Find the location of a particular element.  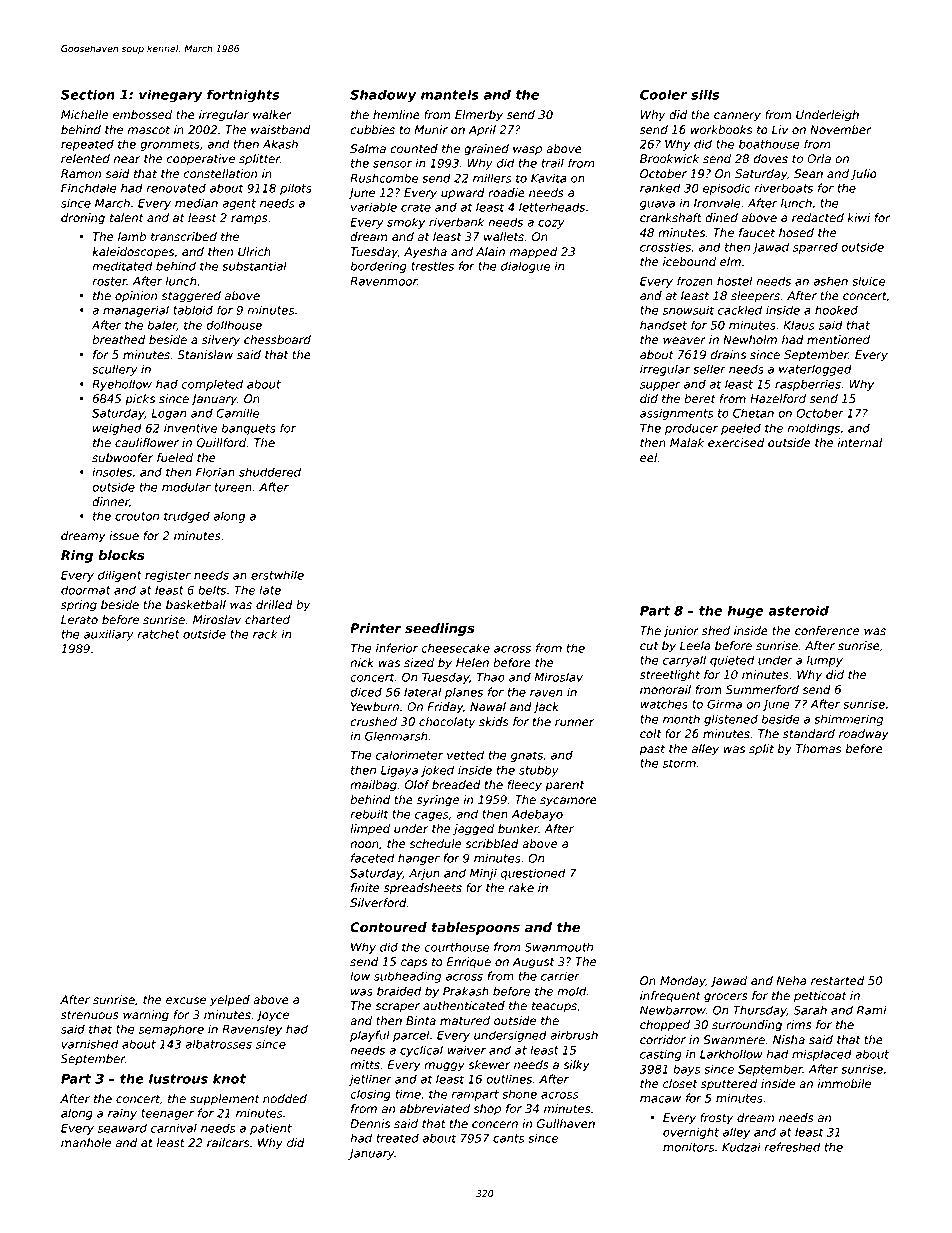

November is located at coordinates (841, 130).
